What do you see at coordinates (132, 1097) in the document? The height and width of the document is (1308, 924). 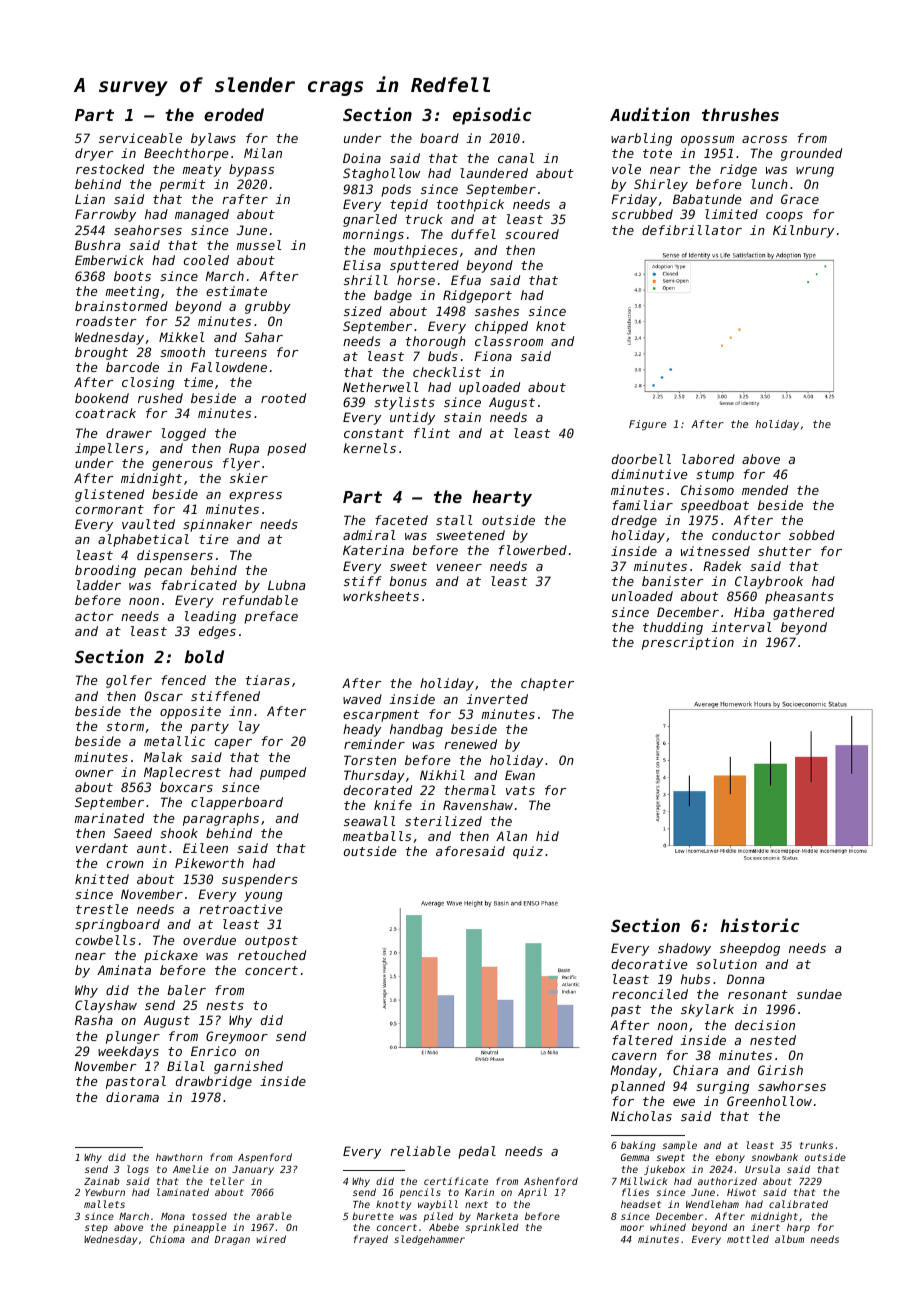 I see `diorama` at bounding box center [132, 1097].
